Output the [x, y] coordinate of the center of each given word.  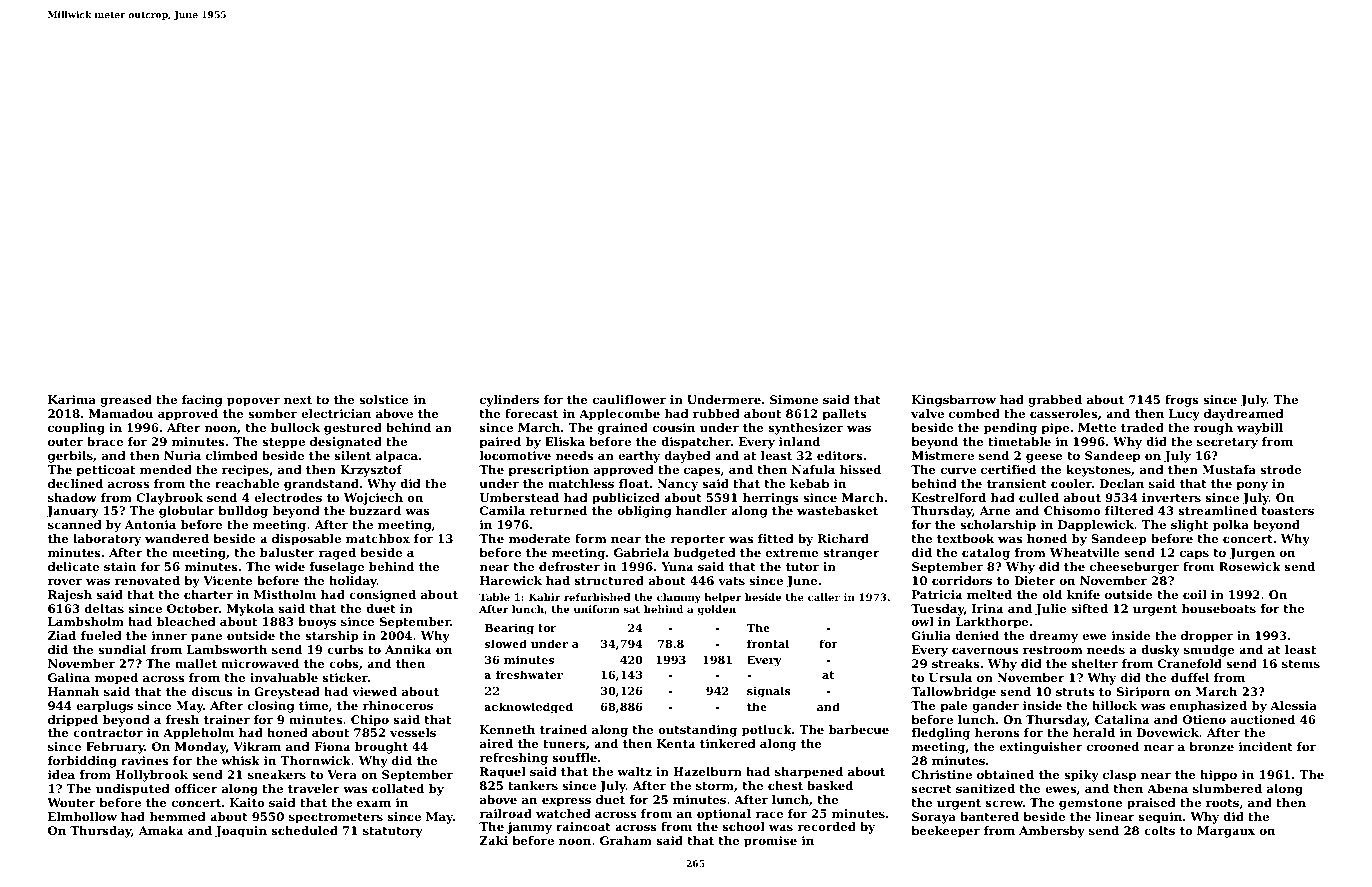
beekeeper [945, 832]
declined [75, 483]
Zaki [493, 840]
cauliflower [629, 399]
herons [997, 732]
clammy [679, 598]
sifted [1089, 608]
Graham [626, 840]
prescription [548, 471]
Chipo [370, 721]
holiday [353, 582]
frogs [1182, 401]
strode [1280, 469]
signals [769, 692]
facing [202, 401]
